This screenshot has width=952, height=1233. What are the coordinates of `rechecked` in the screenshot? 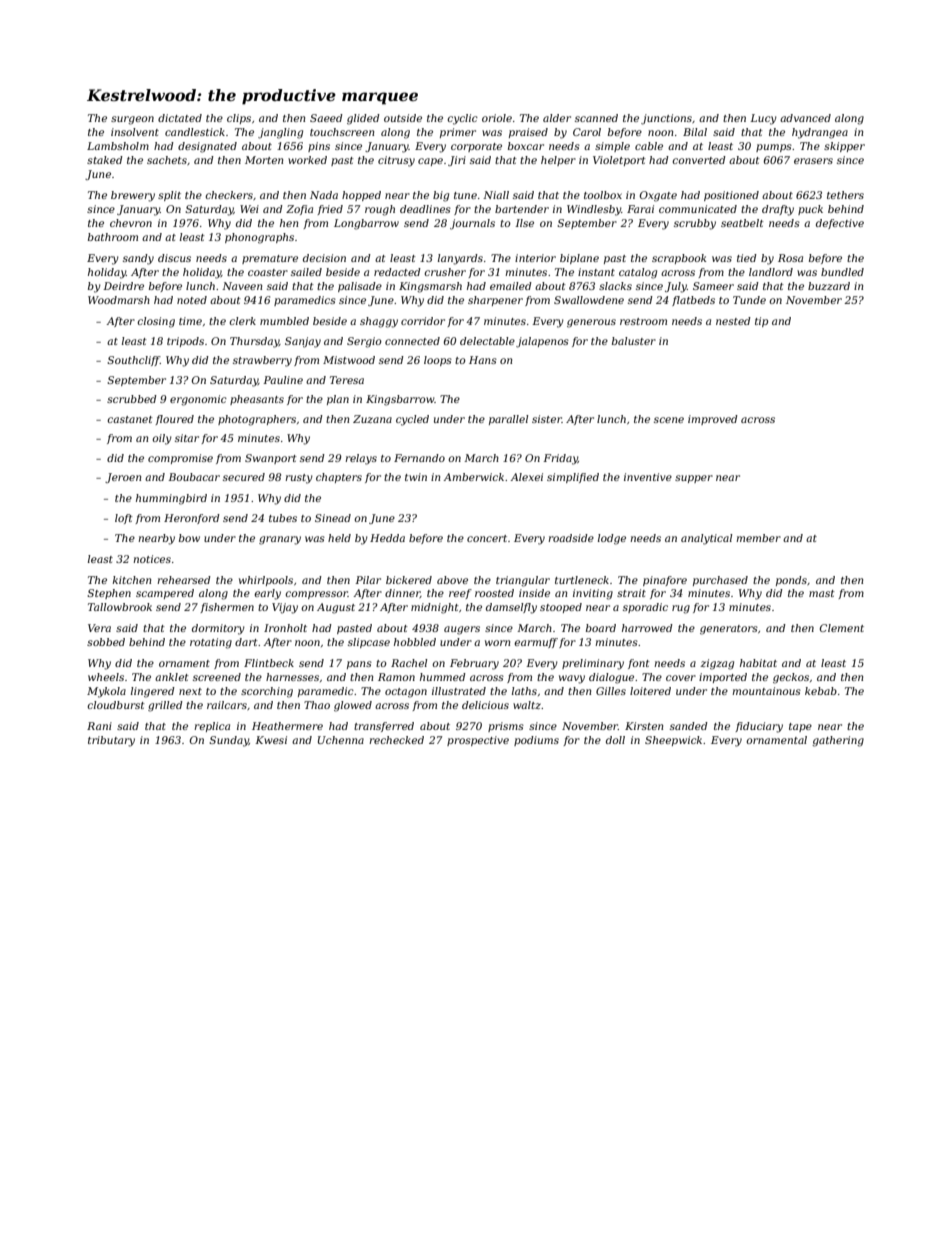 It's located at (396, 740).
